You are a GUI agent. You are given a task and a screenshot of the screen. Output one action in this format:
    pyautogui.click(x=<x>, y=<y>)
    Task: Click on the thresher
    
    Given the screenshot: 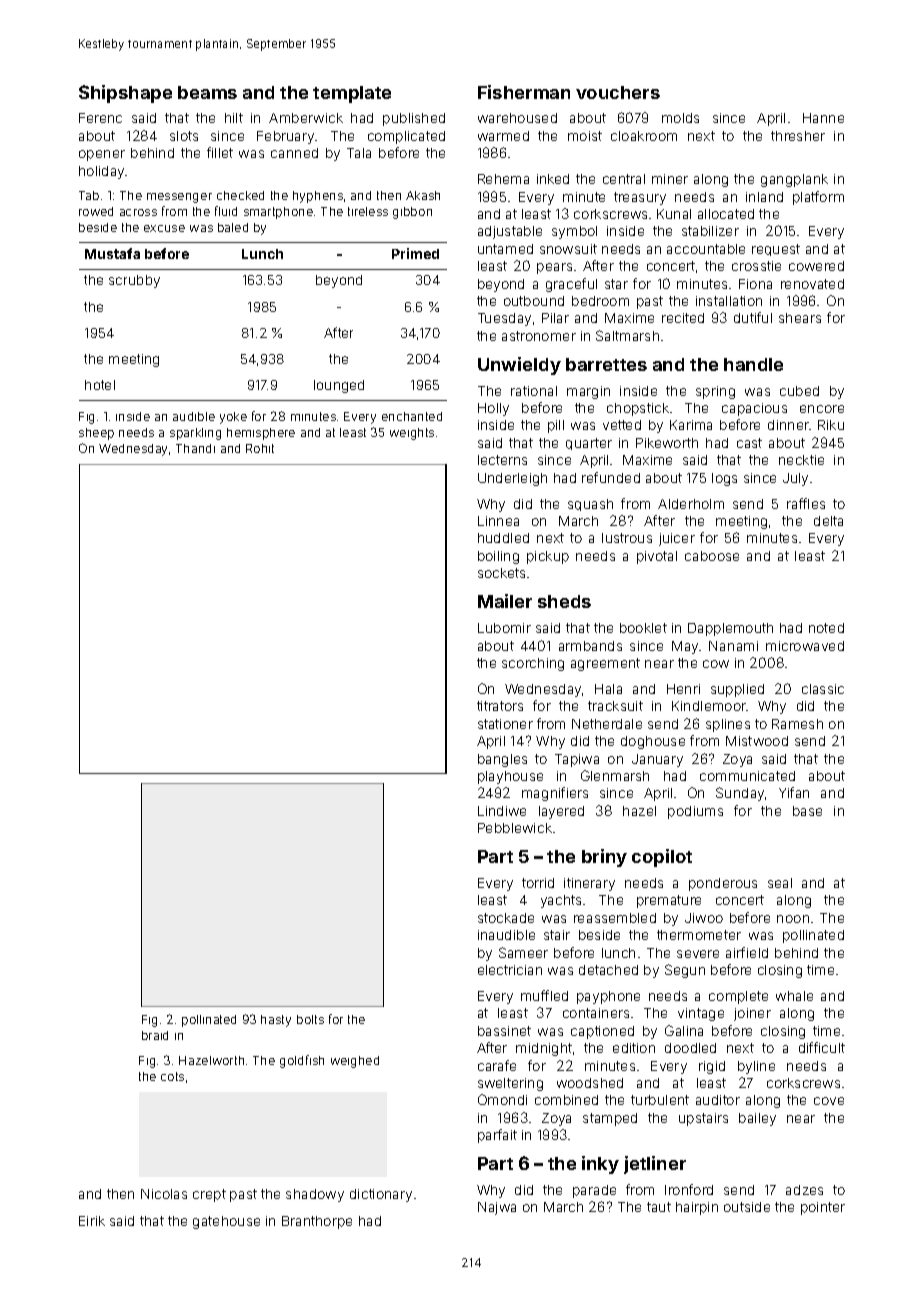 What is the action you would take?
    pyautogui.click(x=798, y=136)
